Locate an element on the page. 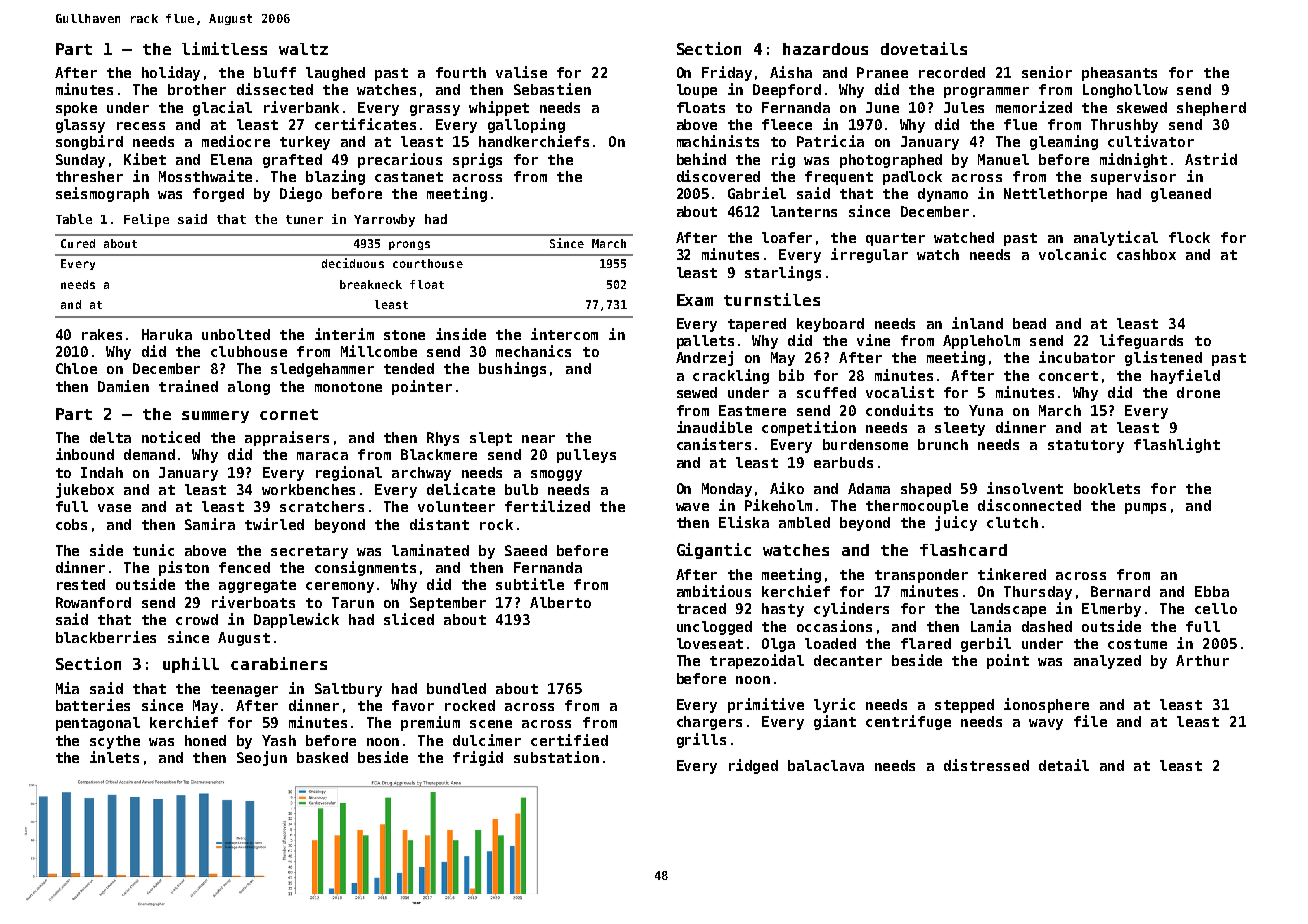 This document has width=1308, height=924. sliced is located at coordinates (409, 619).
